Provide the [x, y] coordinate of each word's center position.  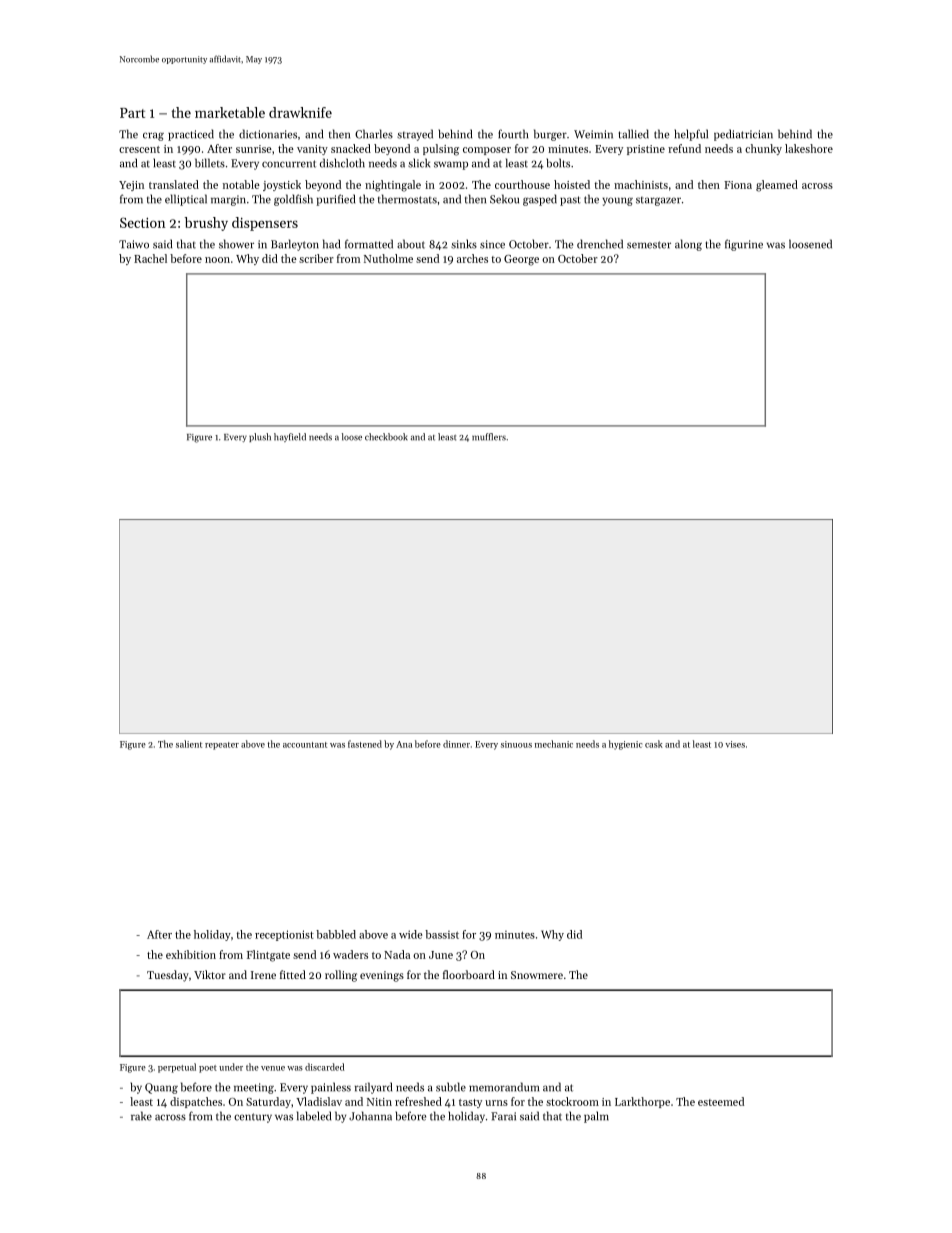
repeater [222, 746]
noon [217, 260]
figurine [744, 245]
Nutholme [388, 258]
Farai [503, 1116]
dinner [456, 744]
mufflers [489, 437]
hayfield [290, 437]
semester [649, 245]
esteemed [721, 1101]
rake [141, 1116]
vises [735, 744]
